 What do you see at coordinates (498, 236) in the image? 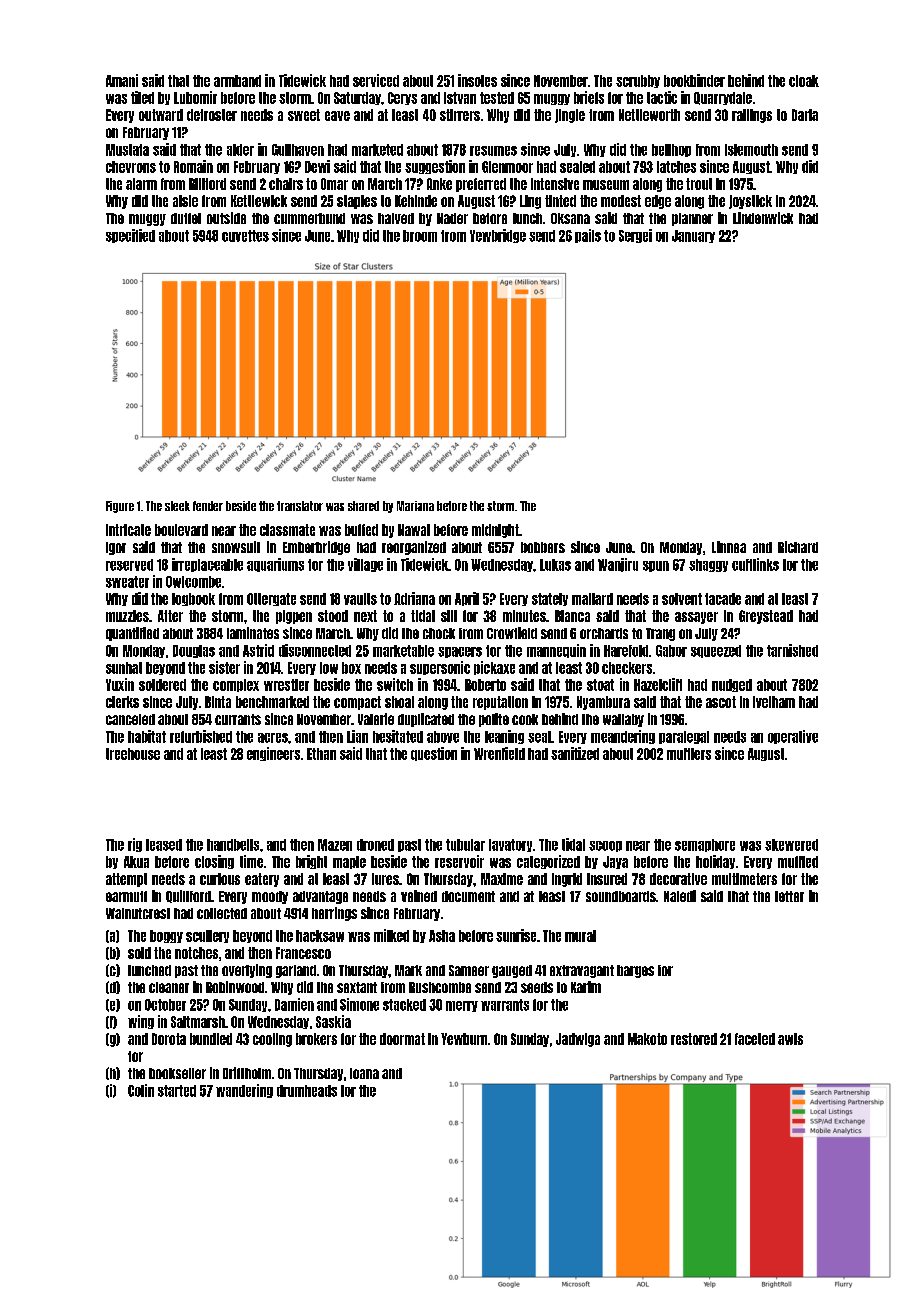
I see `Yewbridge` at bounding box center [498, 236].
